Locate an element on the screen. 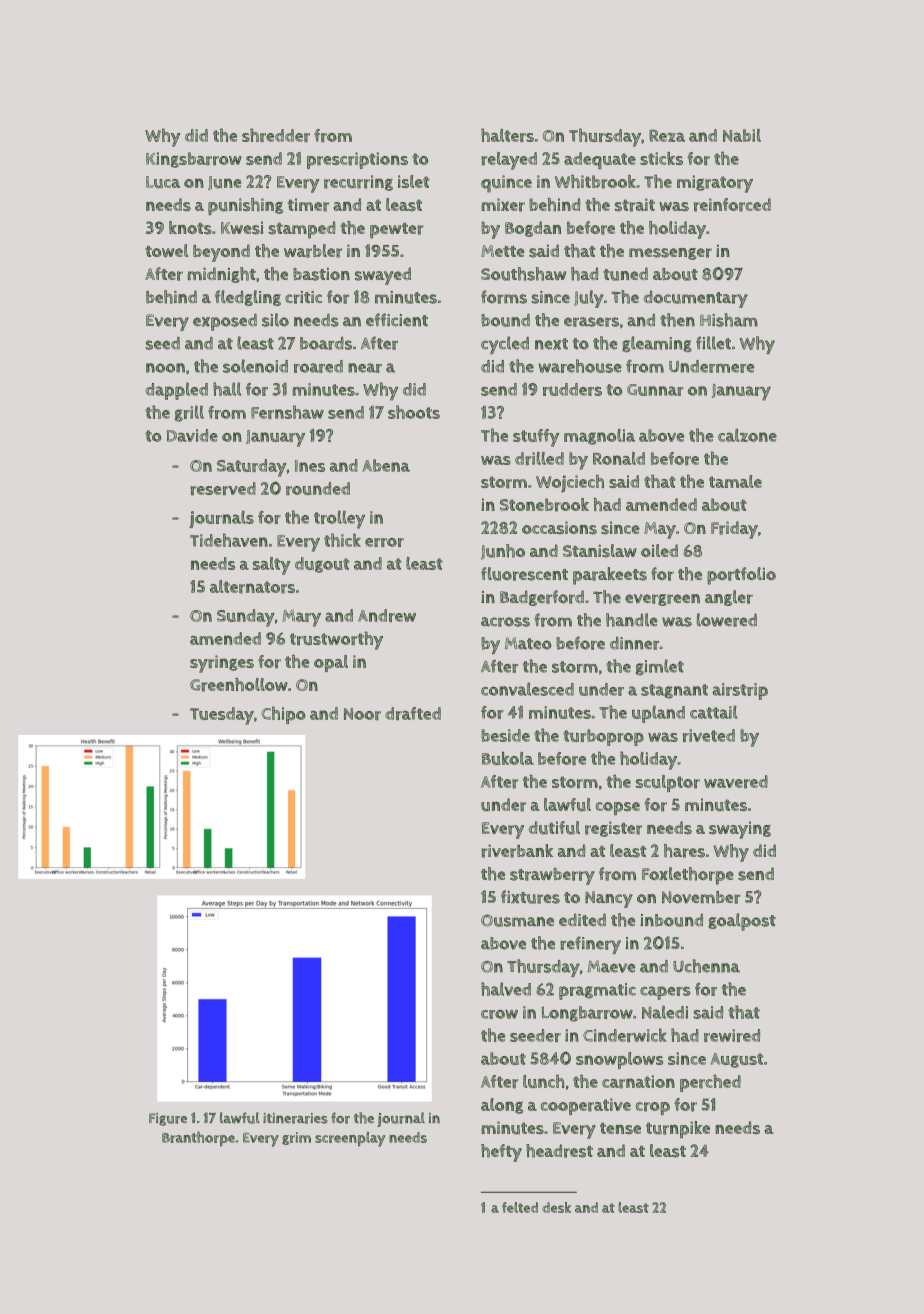 This screenshot has height=1314, width=924. Branthorpe is located at coordinates (198, 1138).
